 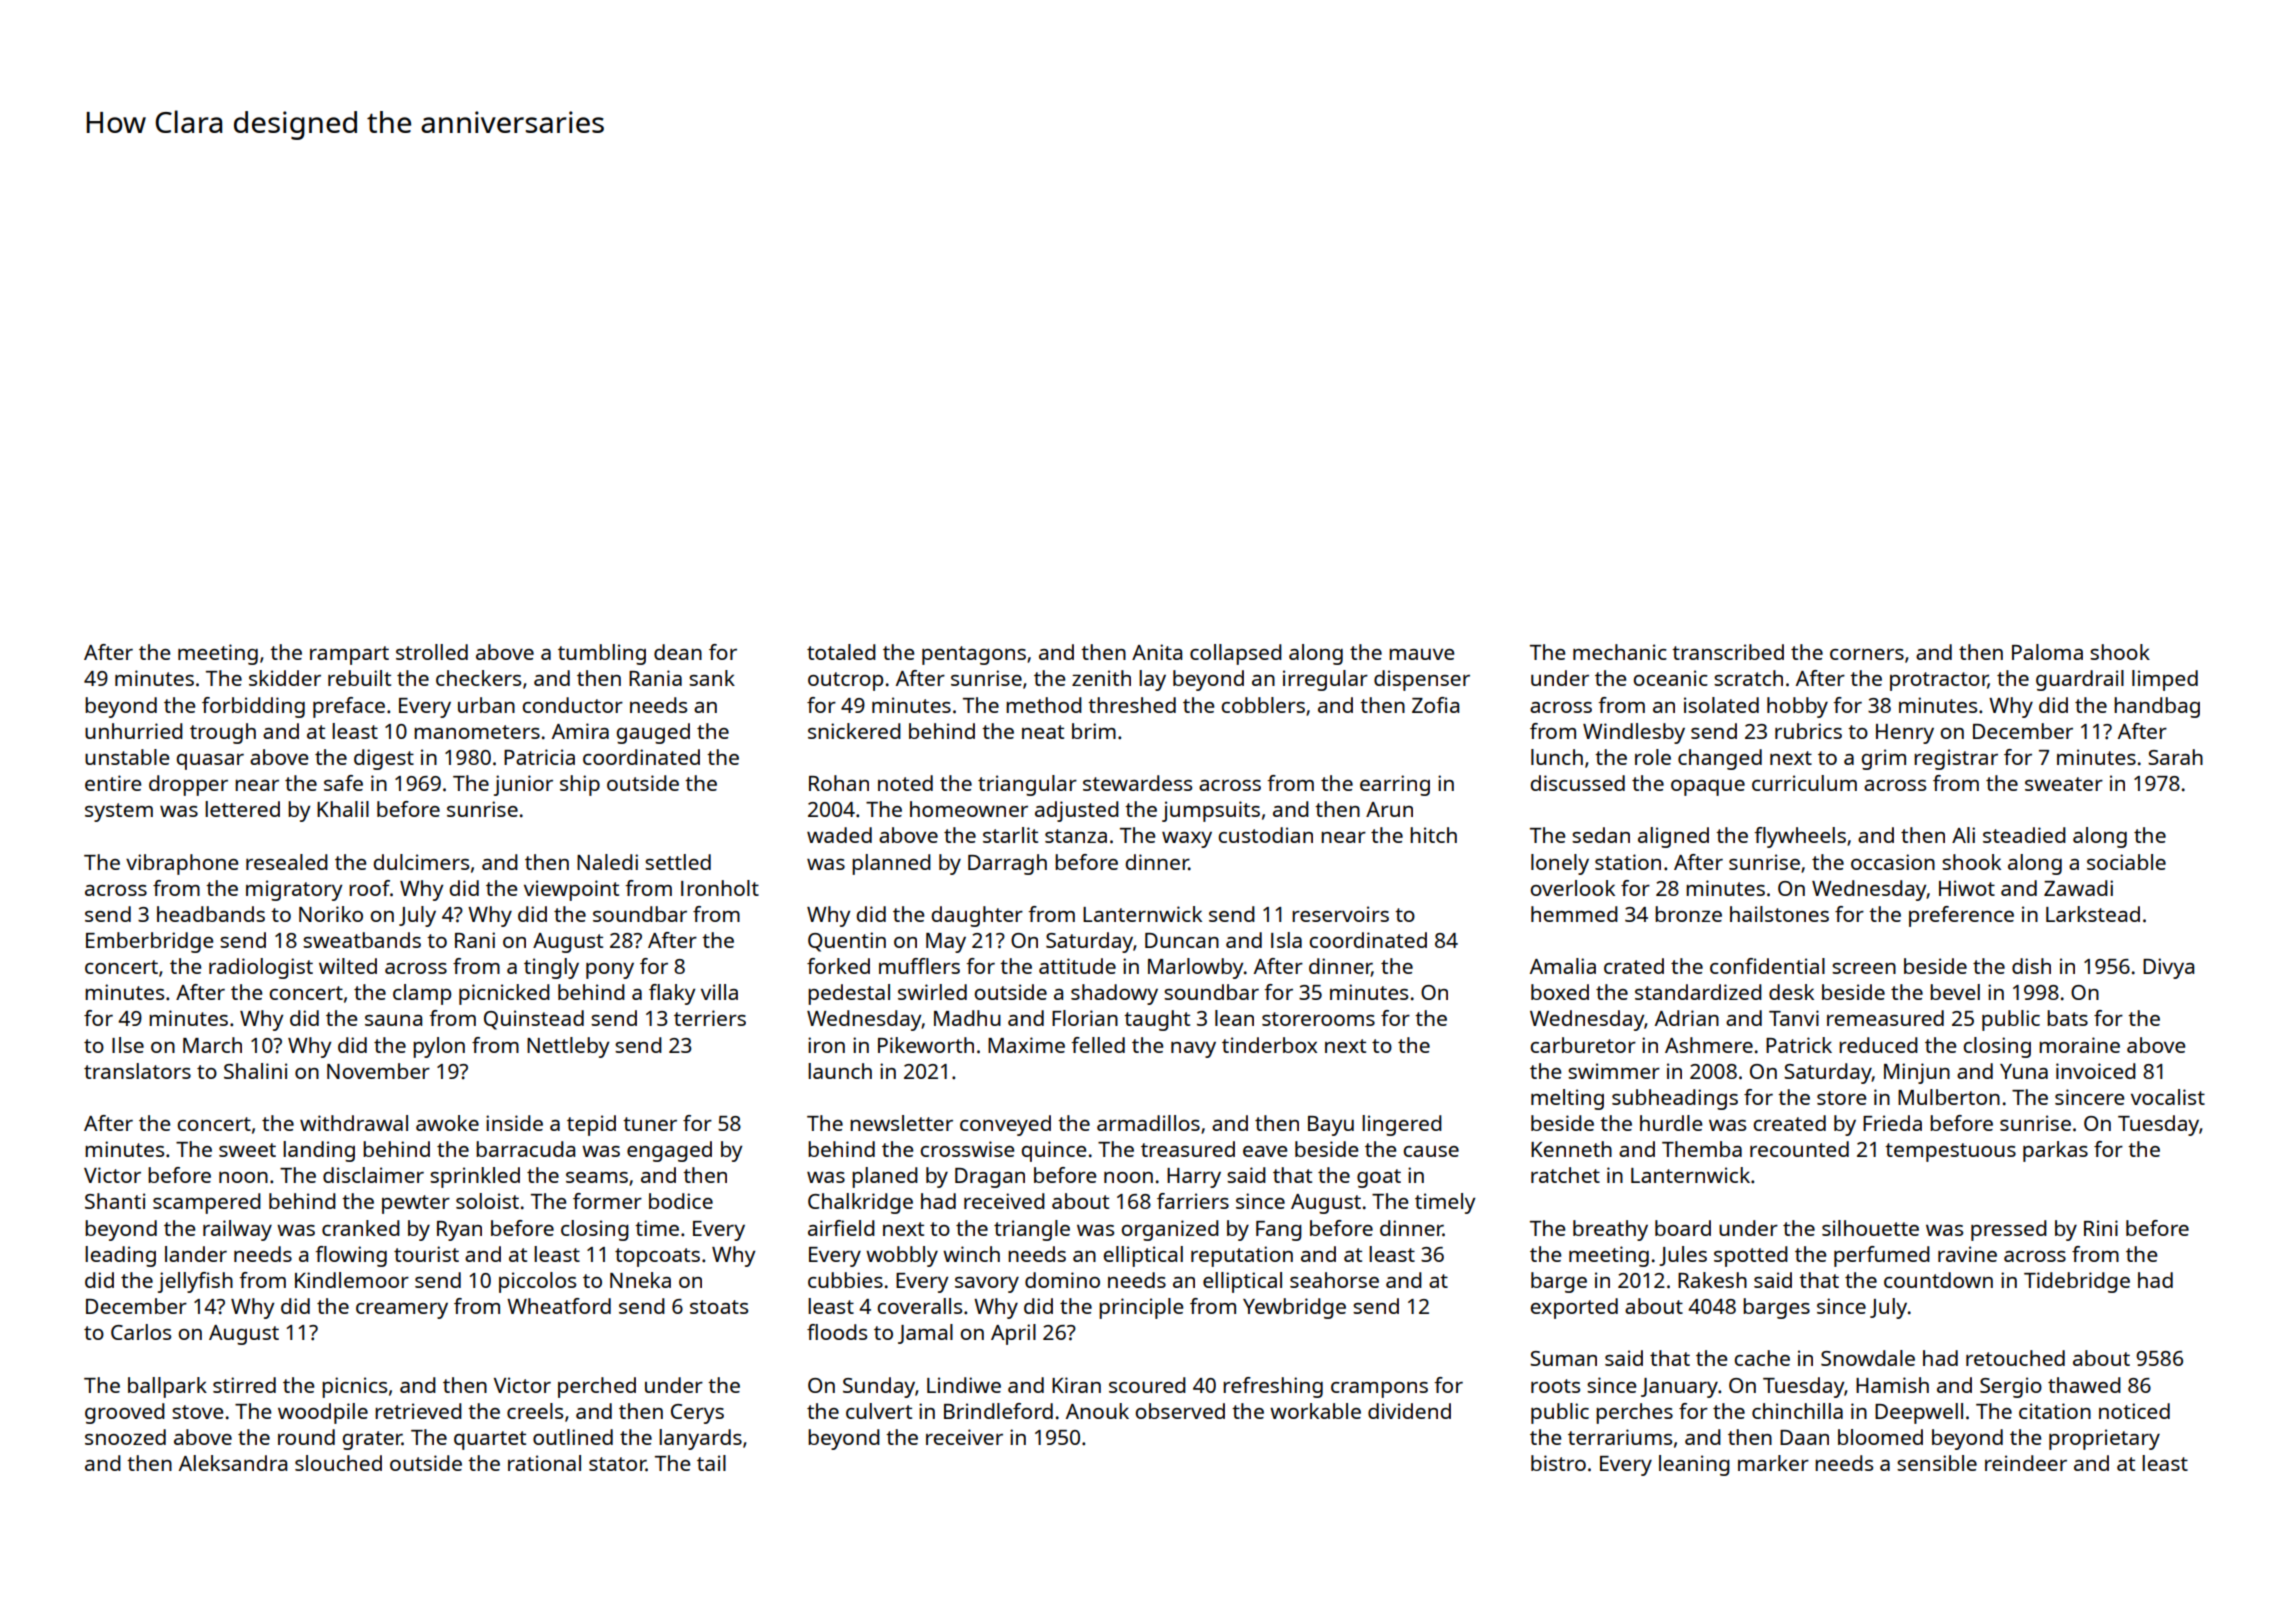 I want to click on exported, so click(x=1574, y=1308).
